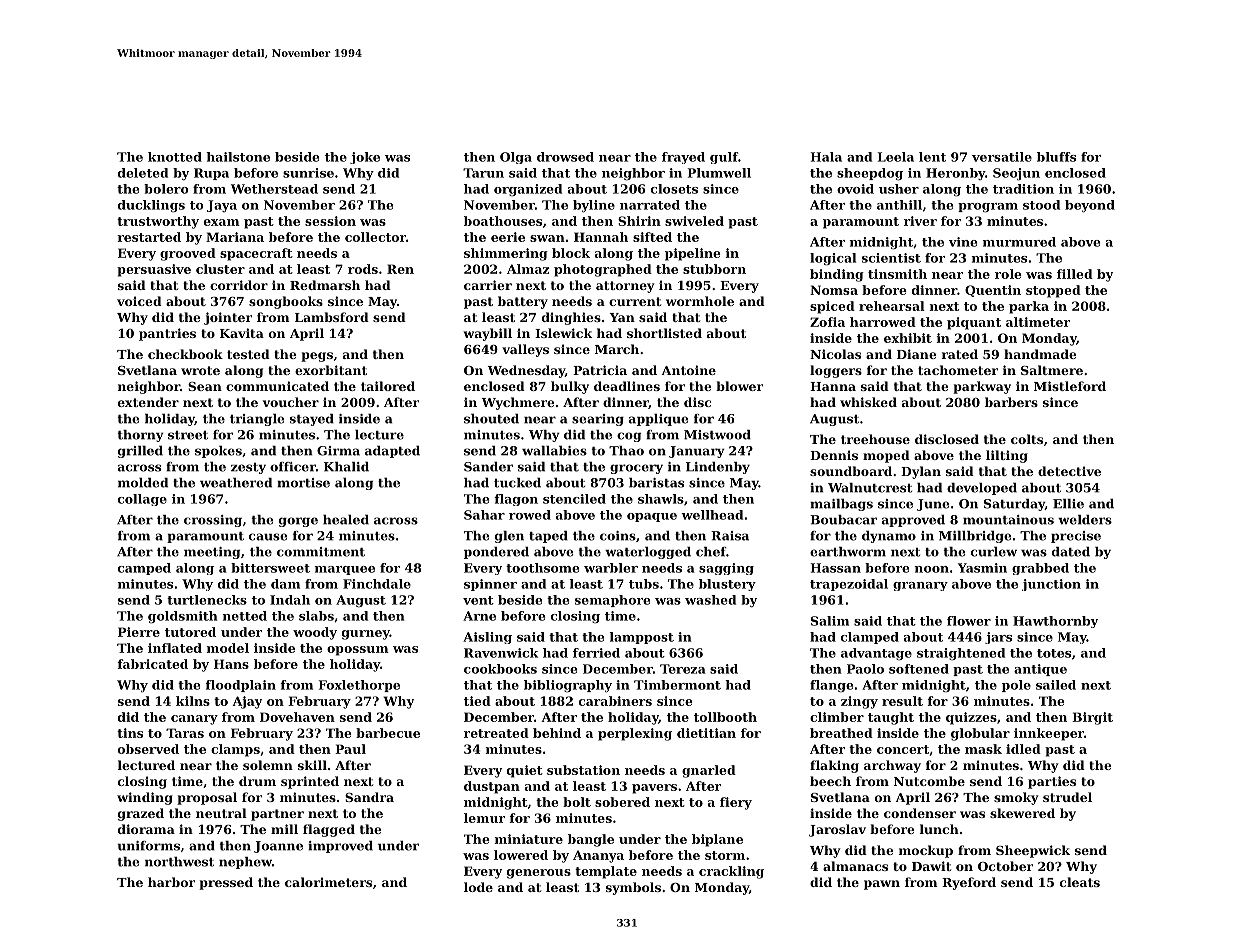 The image size is (1233, 952). What do you see at coordinates (826, 157) in the image?
I see `Hala` at bounding box center [826, 157].
